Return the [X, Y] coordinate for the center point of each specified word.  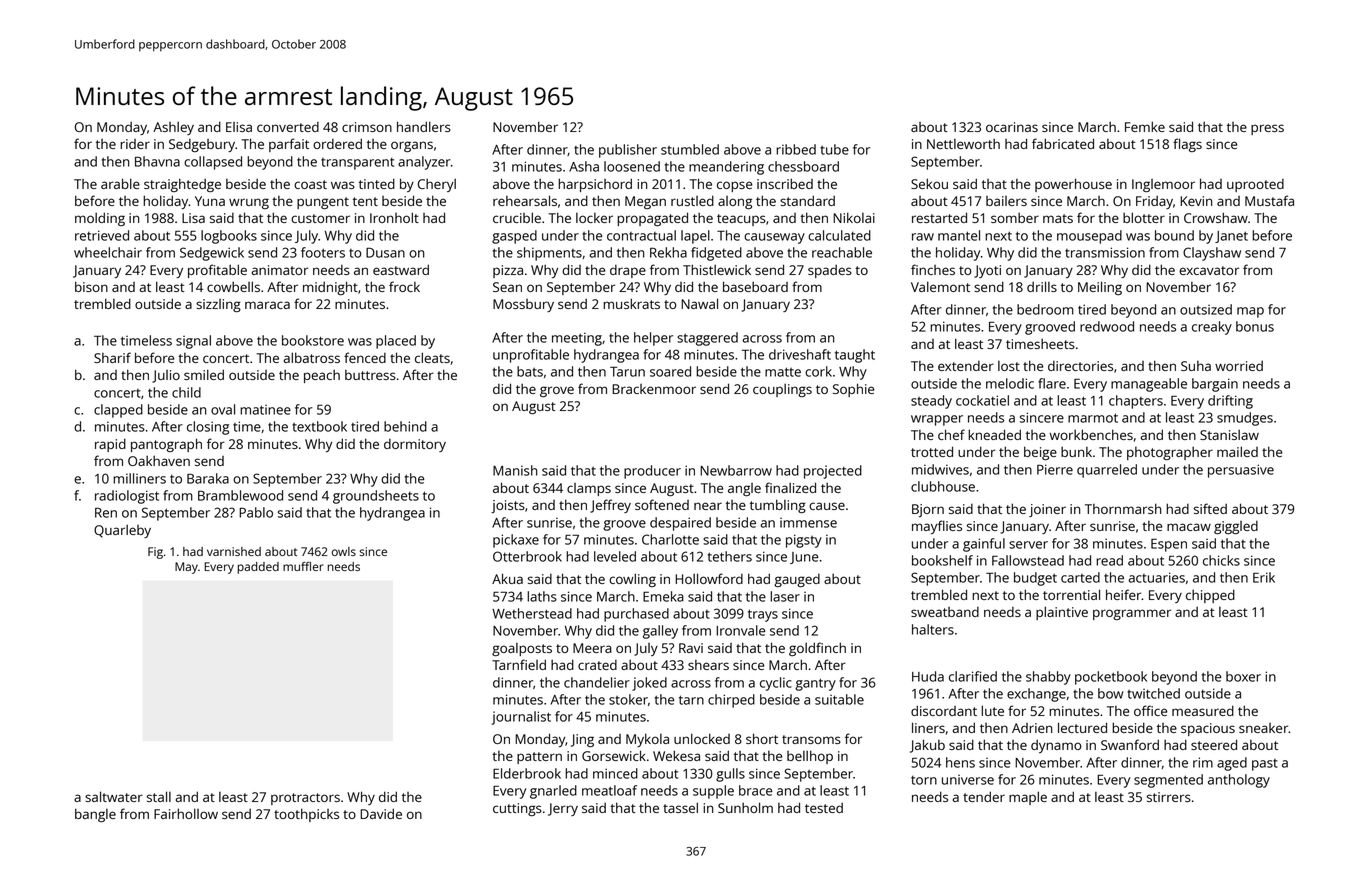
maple [1028, 798]
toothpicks [306, 815]
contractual [641, 235]
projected [833, 472]
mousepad [1089, 237]
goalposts [522, 649]
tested [824, 808]
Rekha [668, 252]
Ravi [691, 648]
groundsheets [376, 497]
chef [951, 434]
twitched [1153, 693]
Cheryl [437, 185]
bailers [1006, 201]
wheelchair [108, 252]
